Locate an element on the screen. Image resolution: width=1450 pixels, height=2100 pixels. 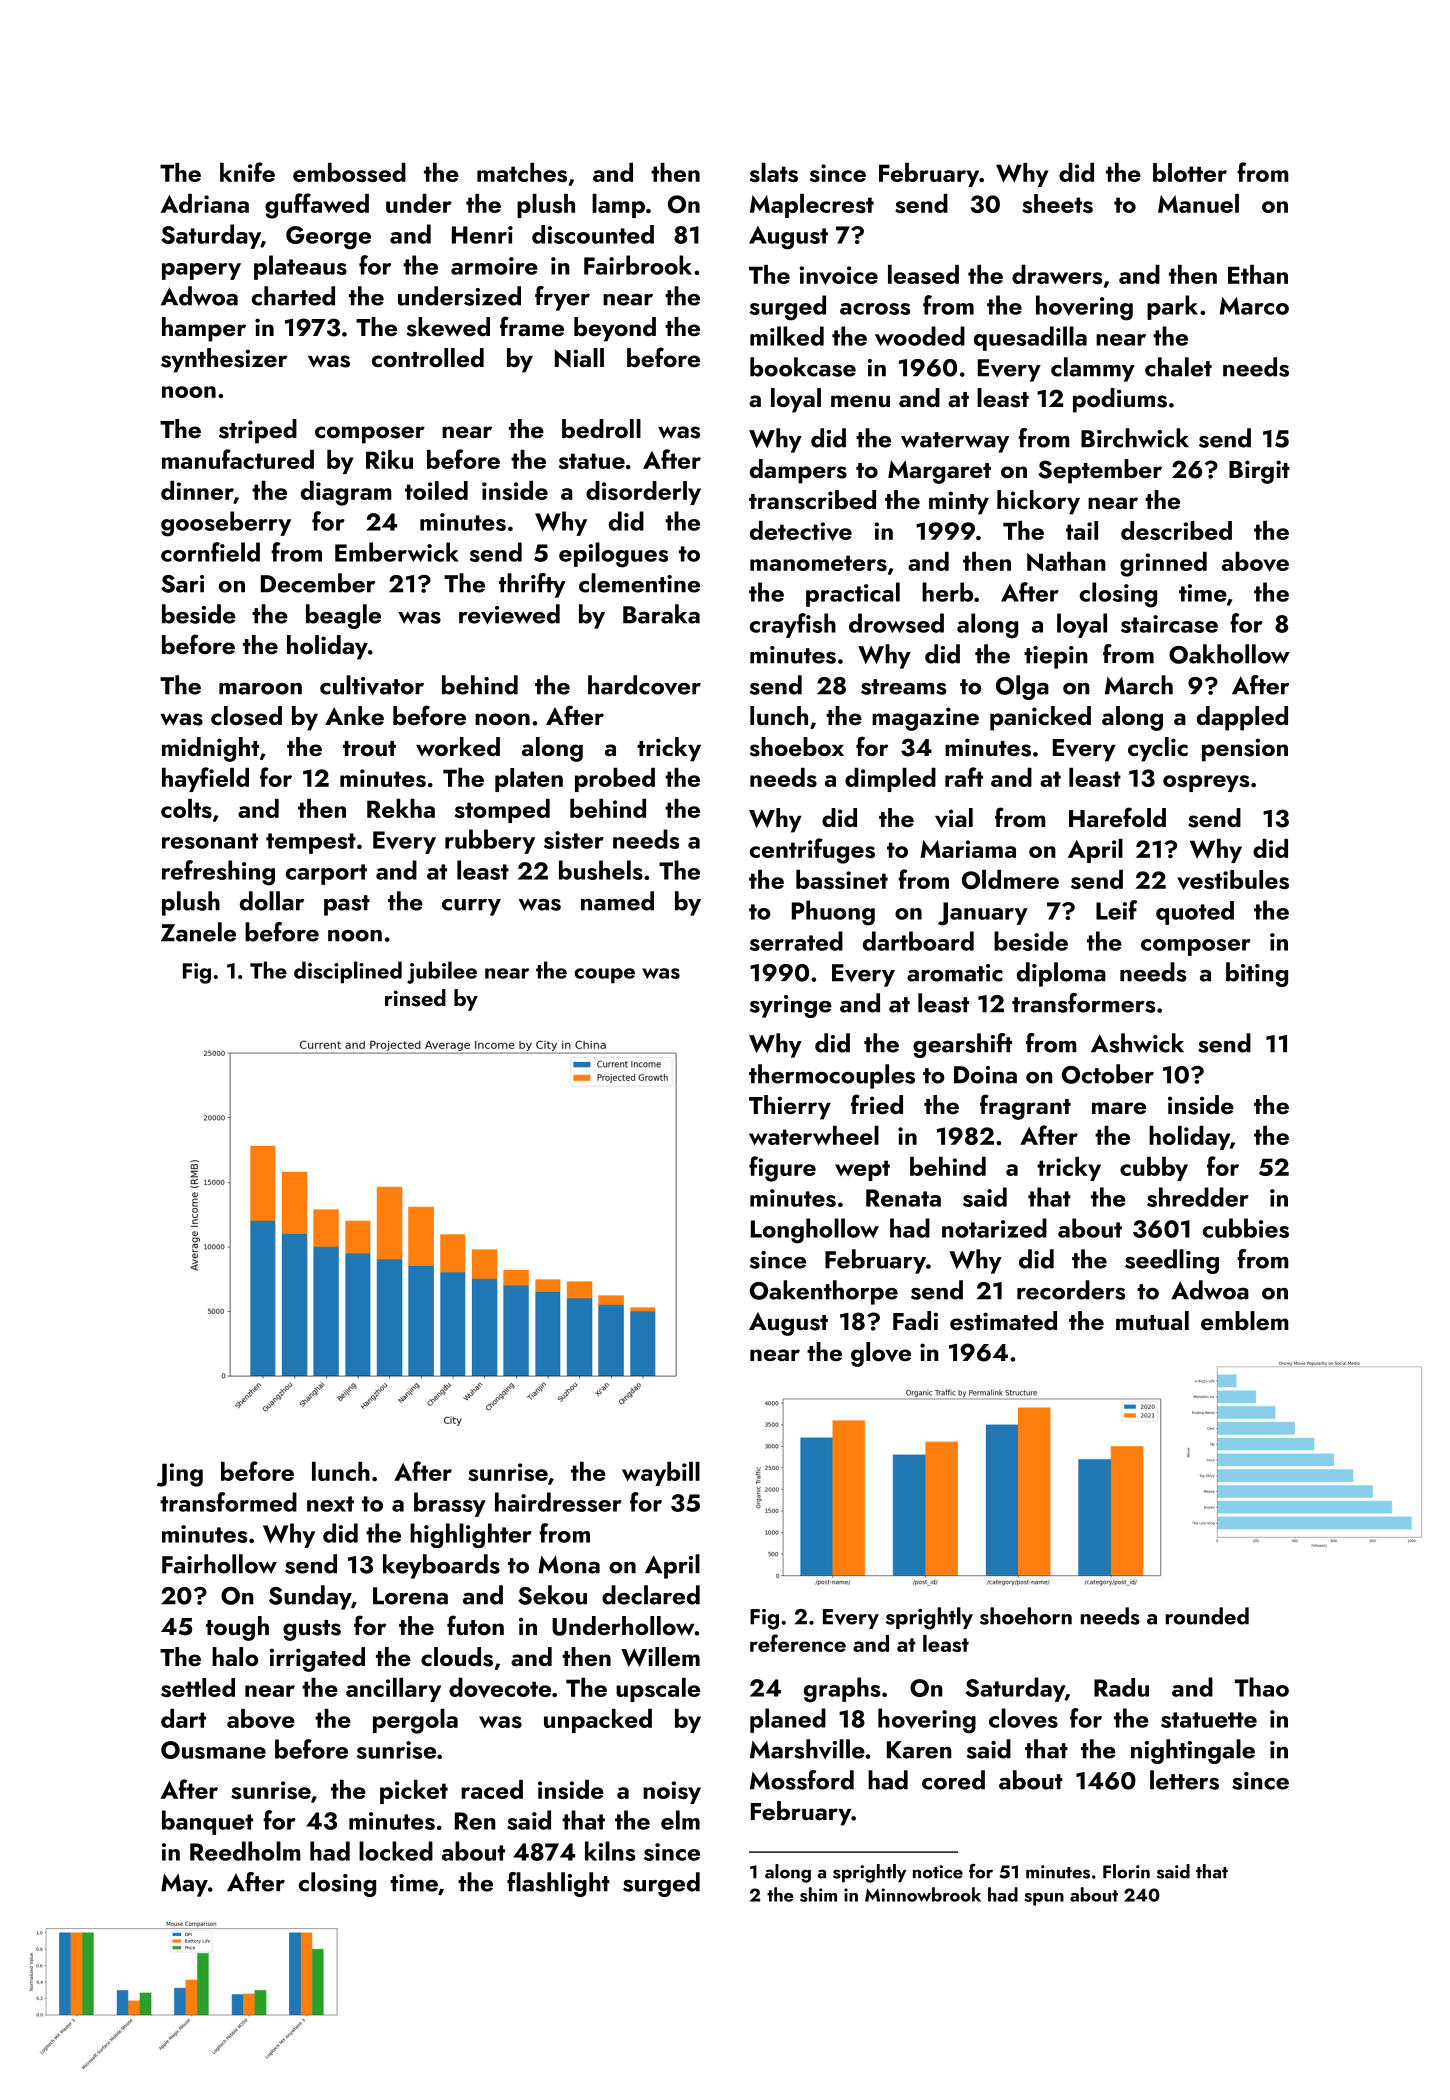
waybill is located at coordinates (661, 1474).
